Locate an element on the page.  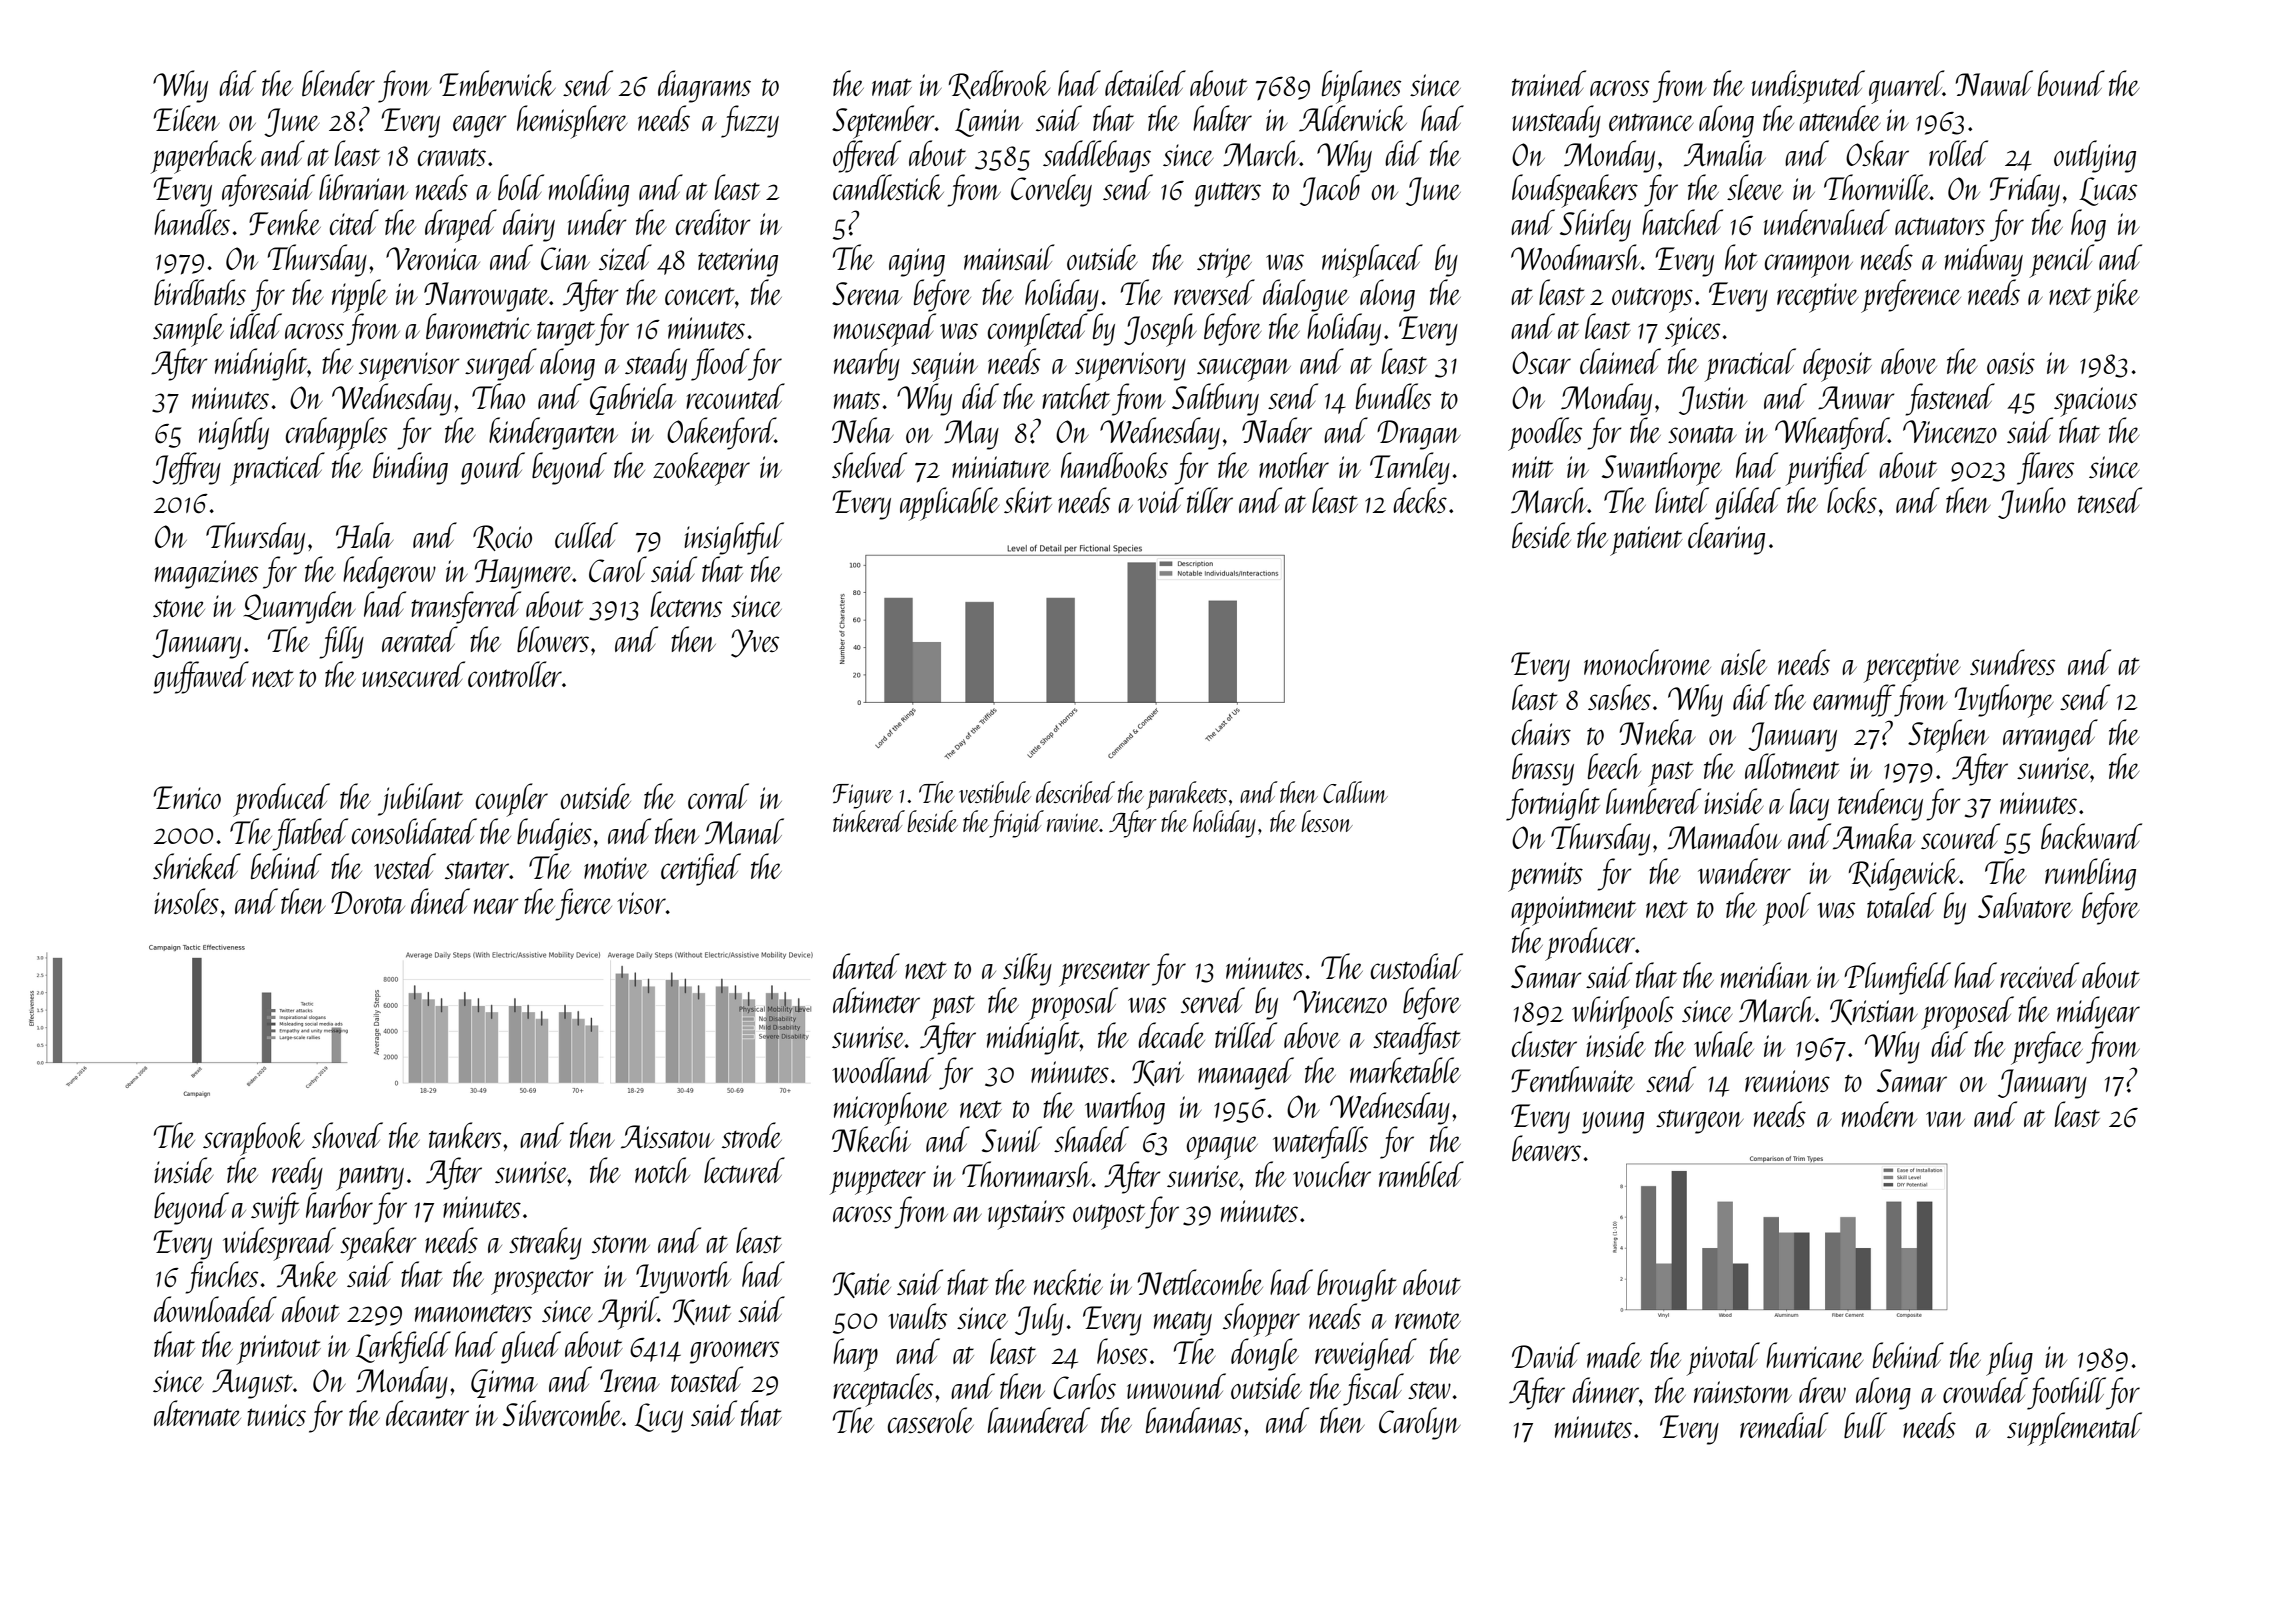
finches is located at coordinates (221, 1277).
